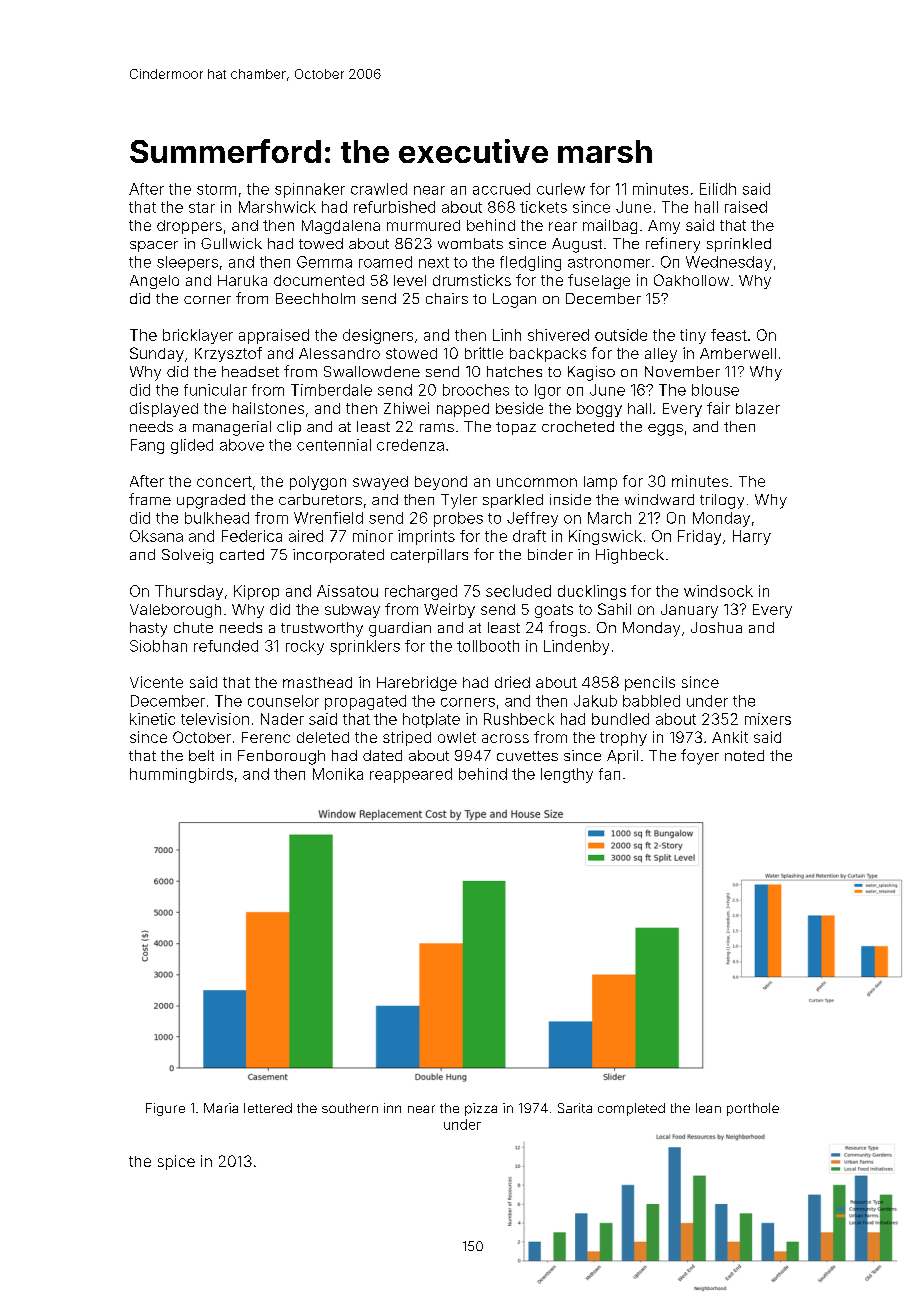  I want to click on Kiprop, so click(256, 592).
